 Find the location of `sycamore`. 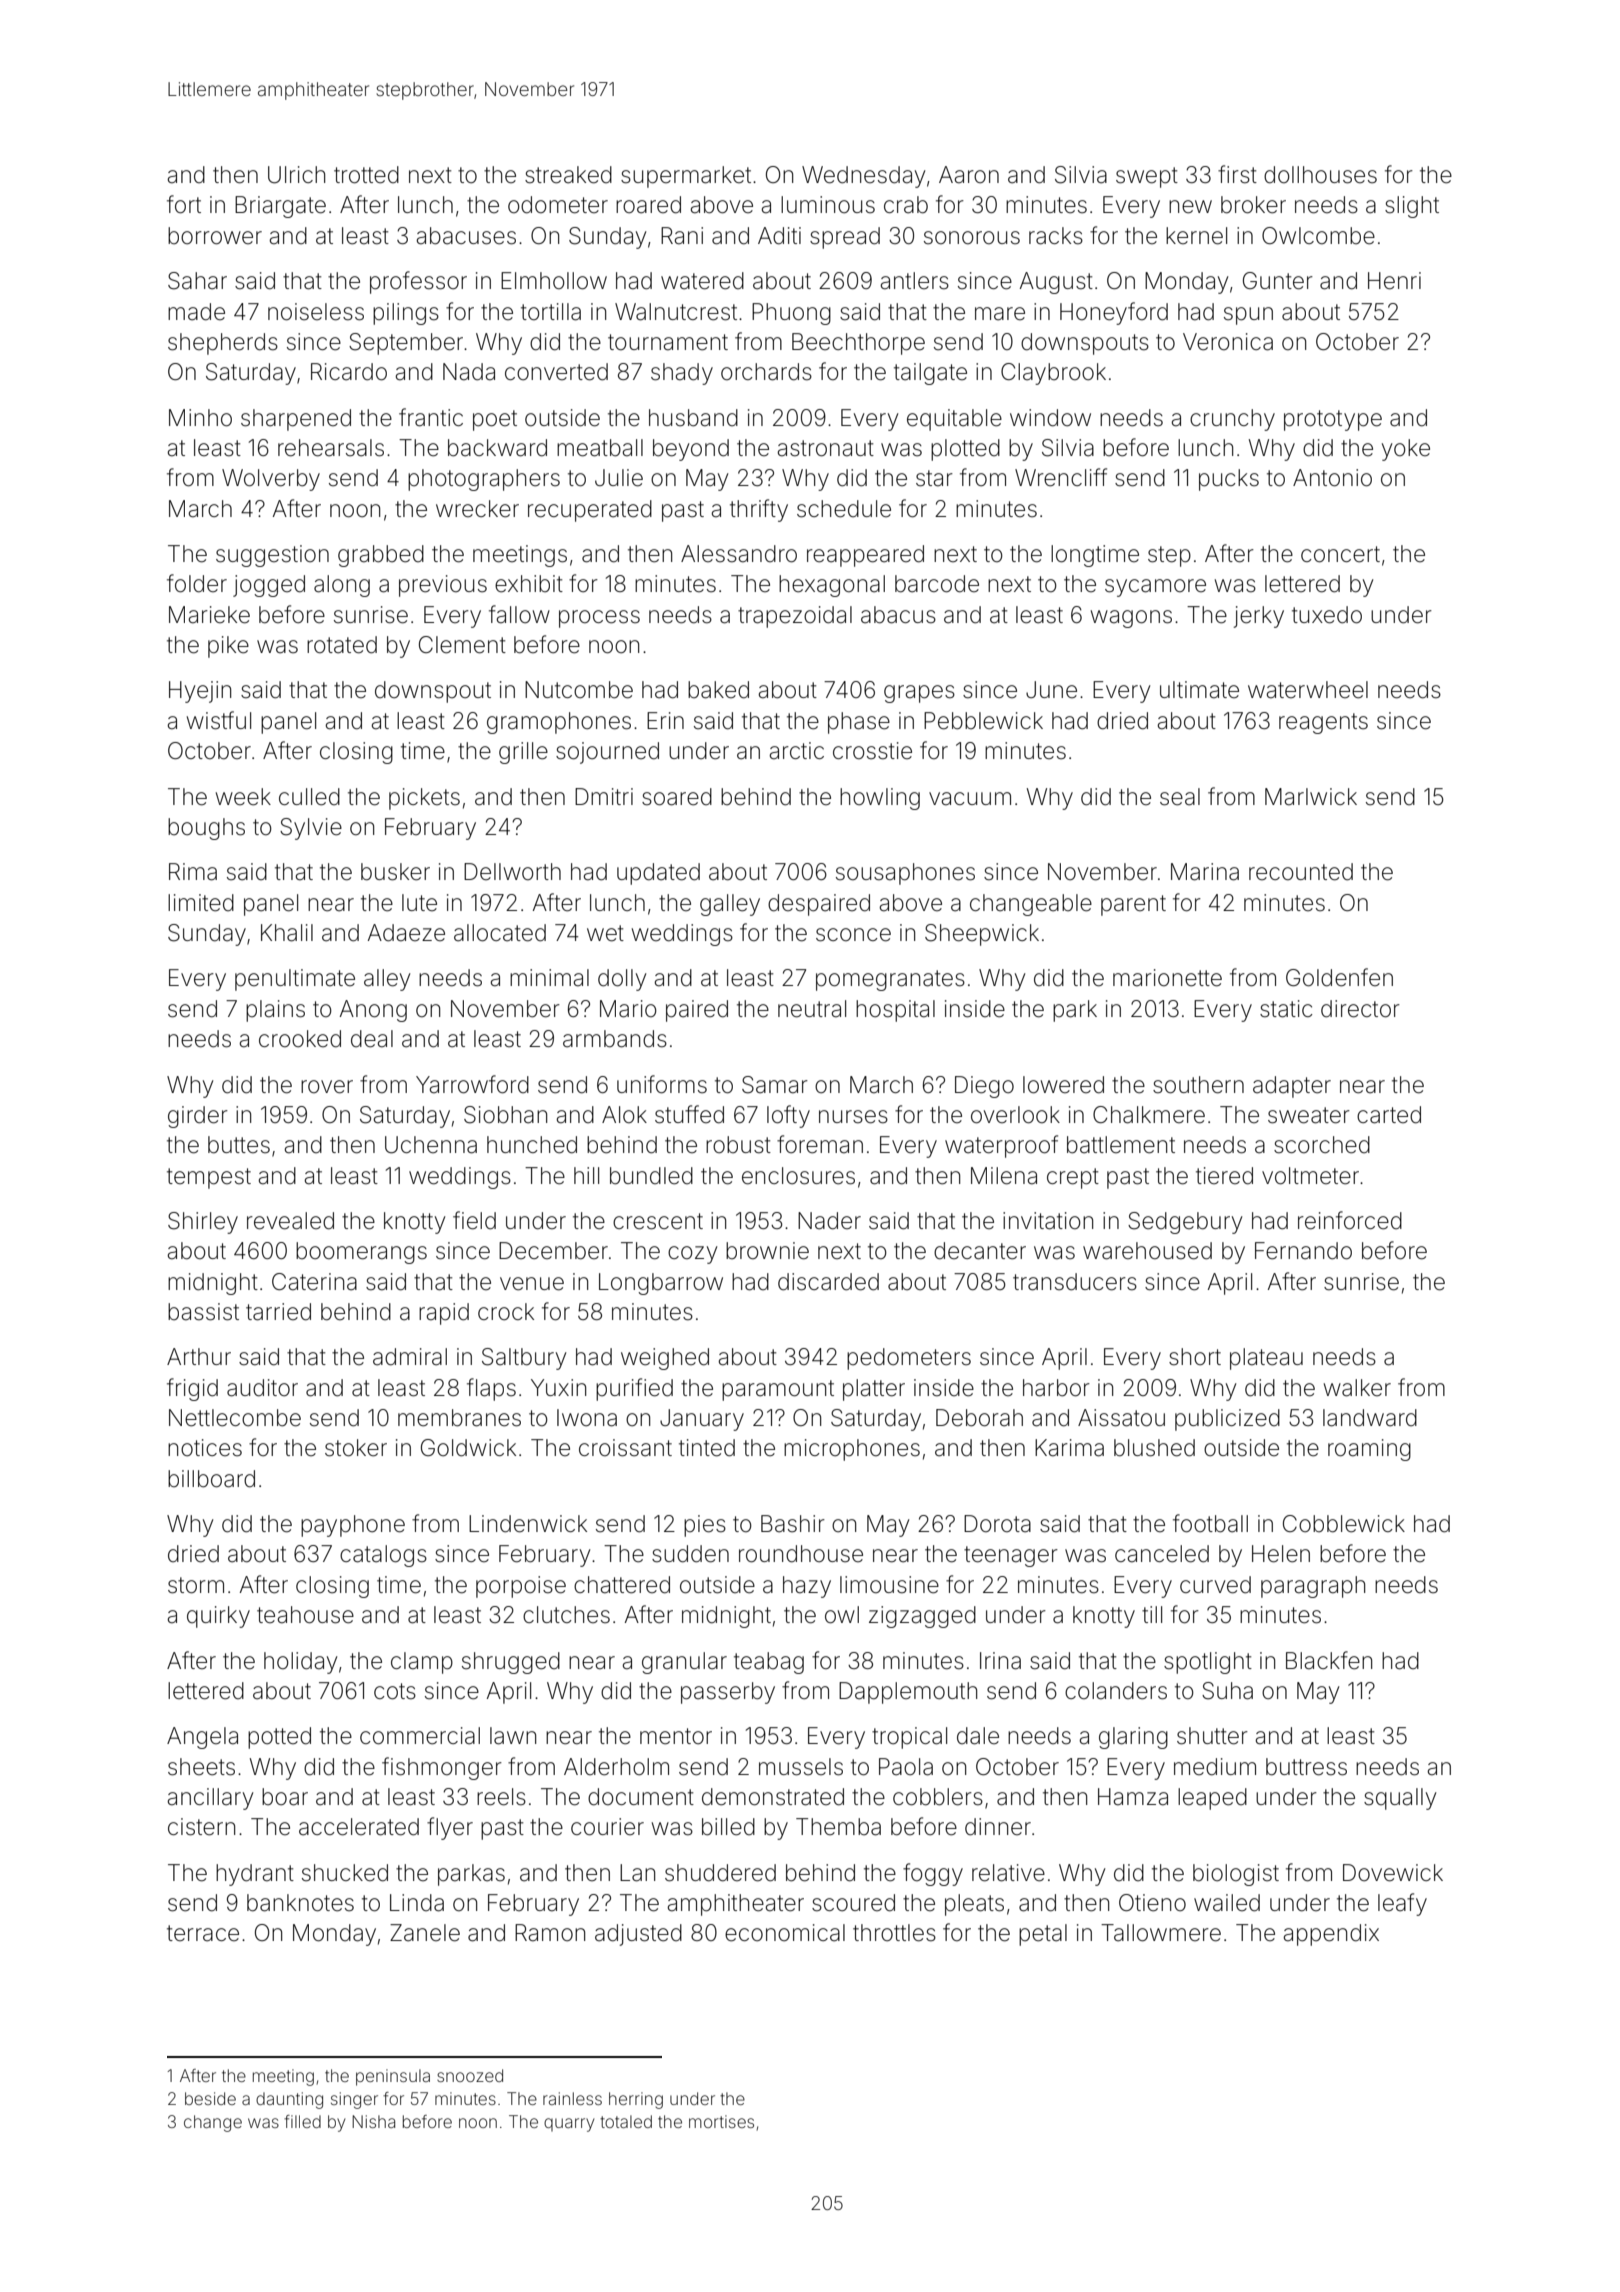

sycamore is located at coordinates (1155, 588).
